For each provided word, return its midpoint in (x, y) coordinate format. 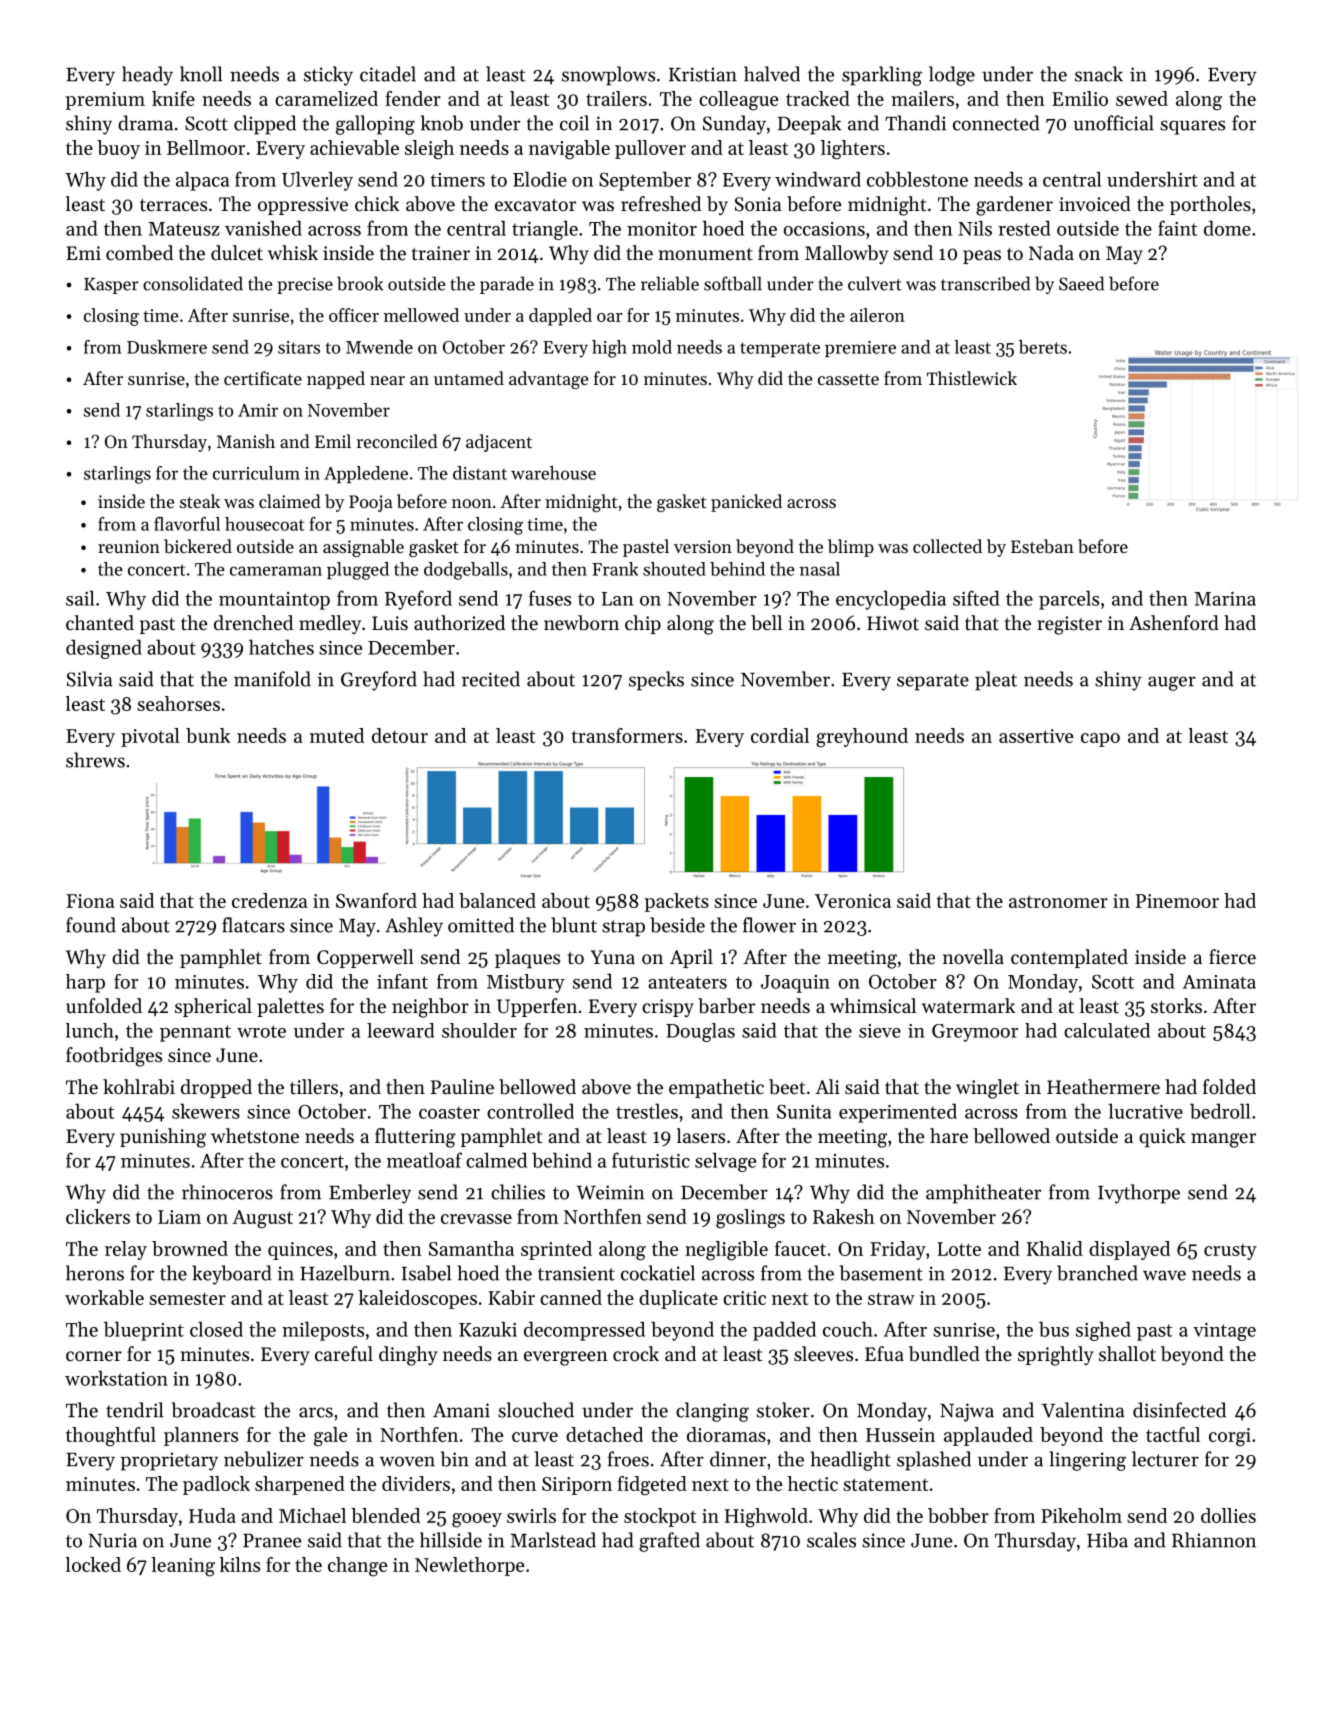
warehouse (553, 473)
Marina (1225, 599)
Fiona (90, 901)
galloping (375, 125)
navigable (569, 150)
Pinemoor (1177, 901)
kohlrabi (139, 1087)
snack (1099, 74)
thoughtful (111, 1437)
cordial (780, 735)
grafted (669, 1542)
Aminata (1219, 982)
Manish (246, 441)
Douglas (700, 1032)
